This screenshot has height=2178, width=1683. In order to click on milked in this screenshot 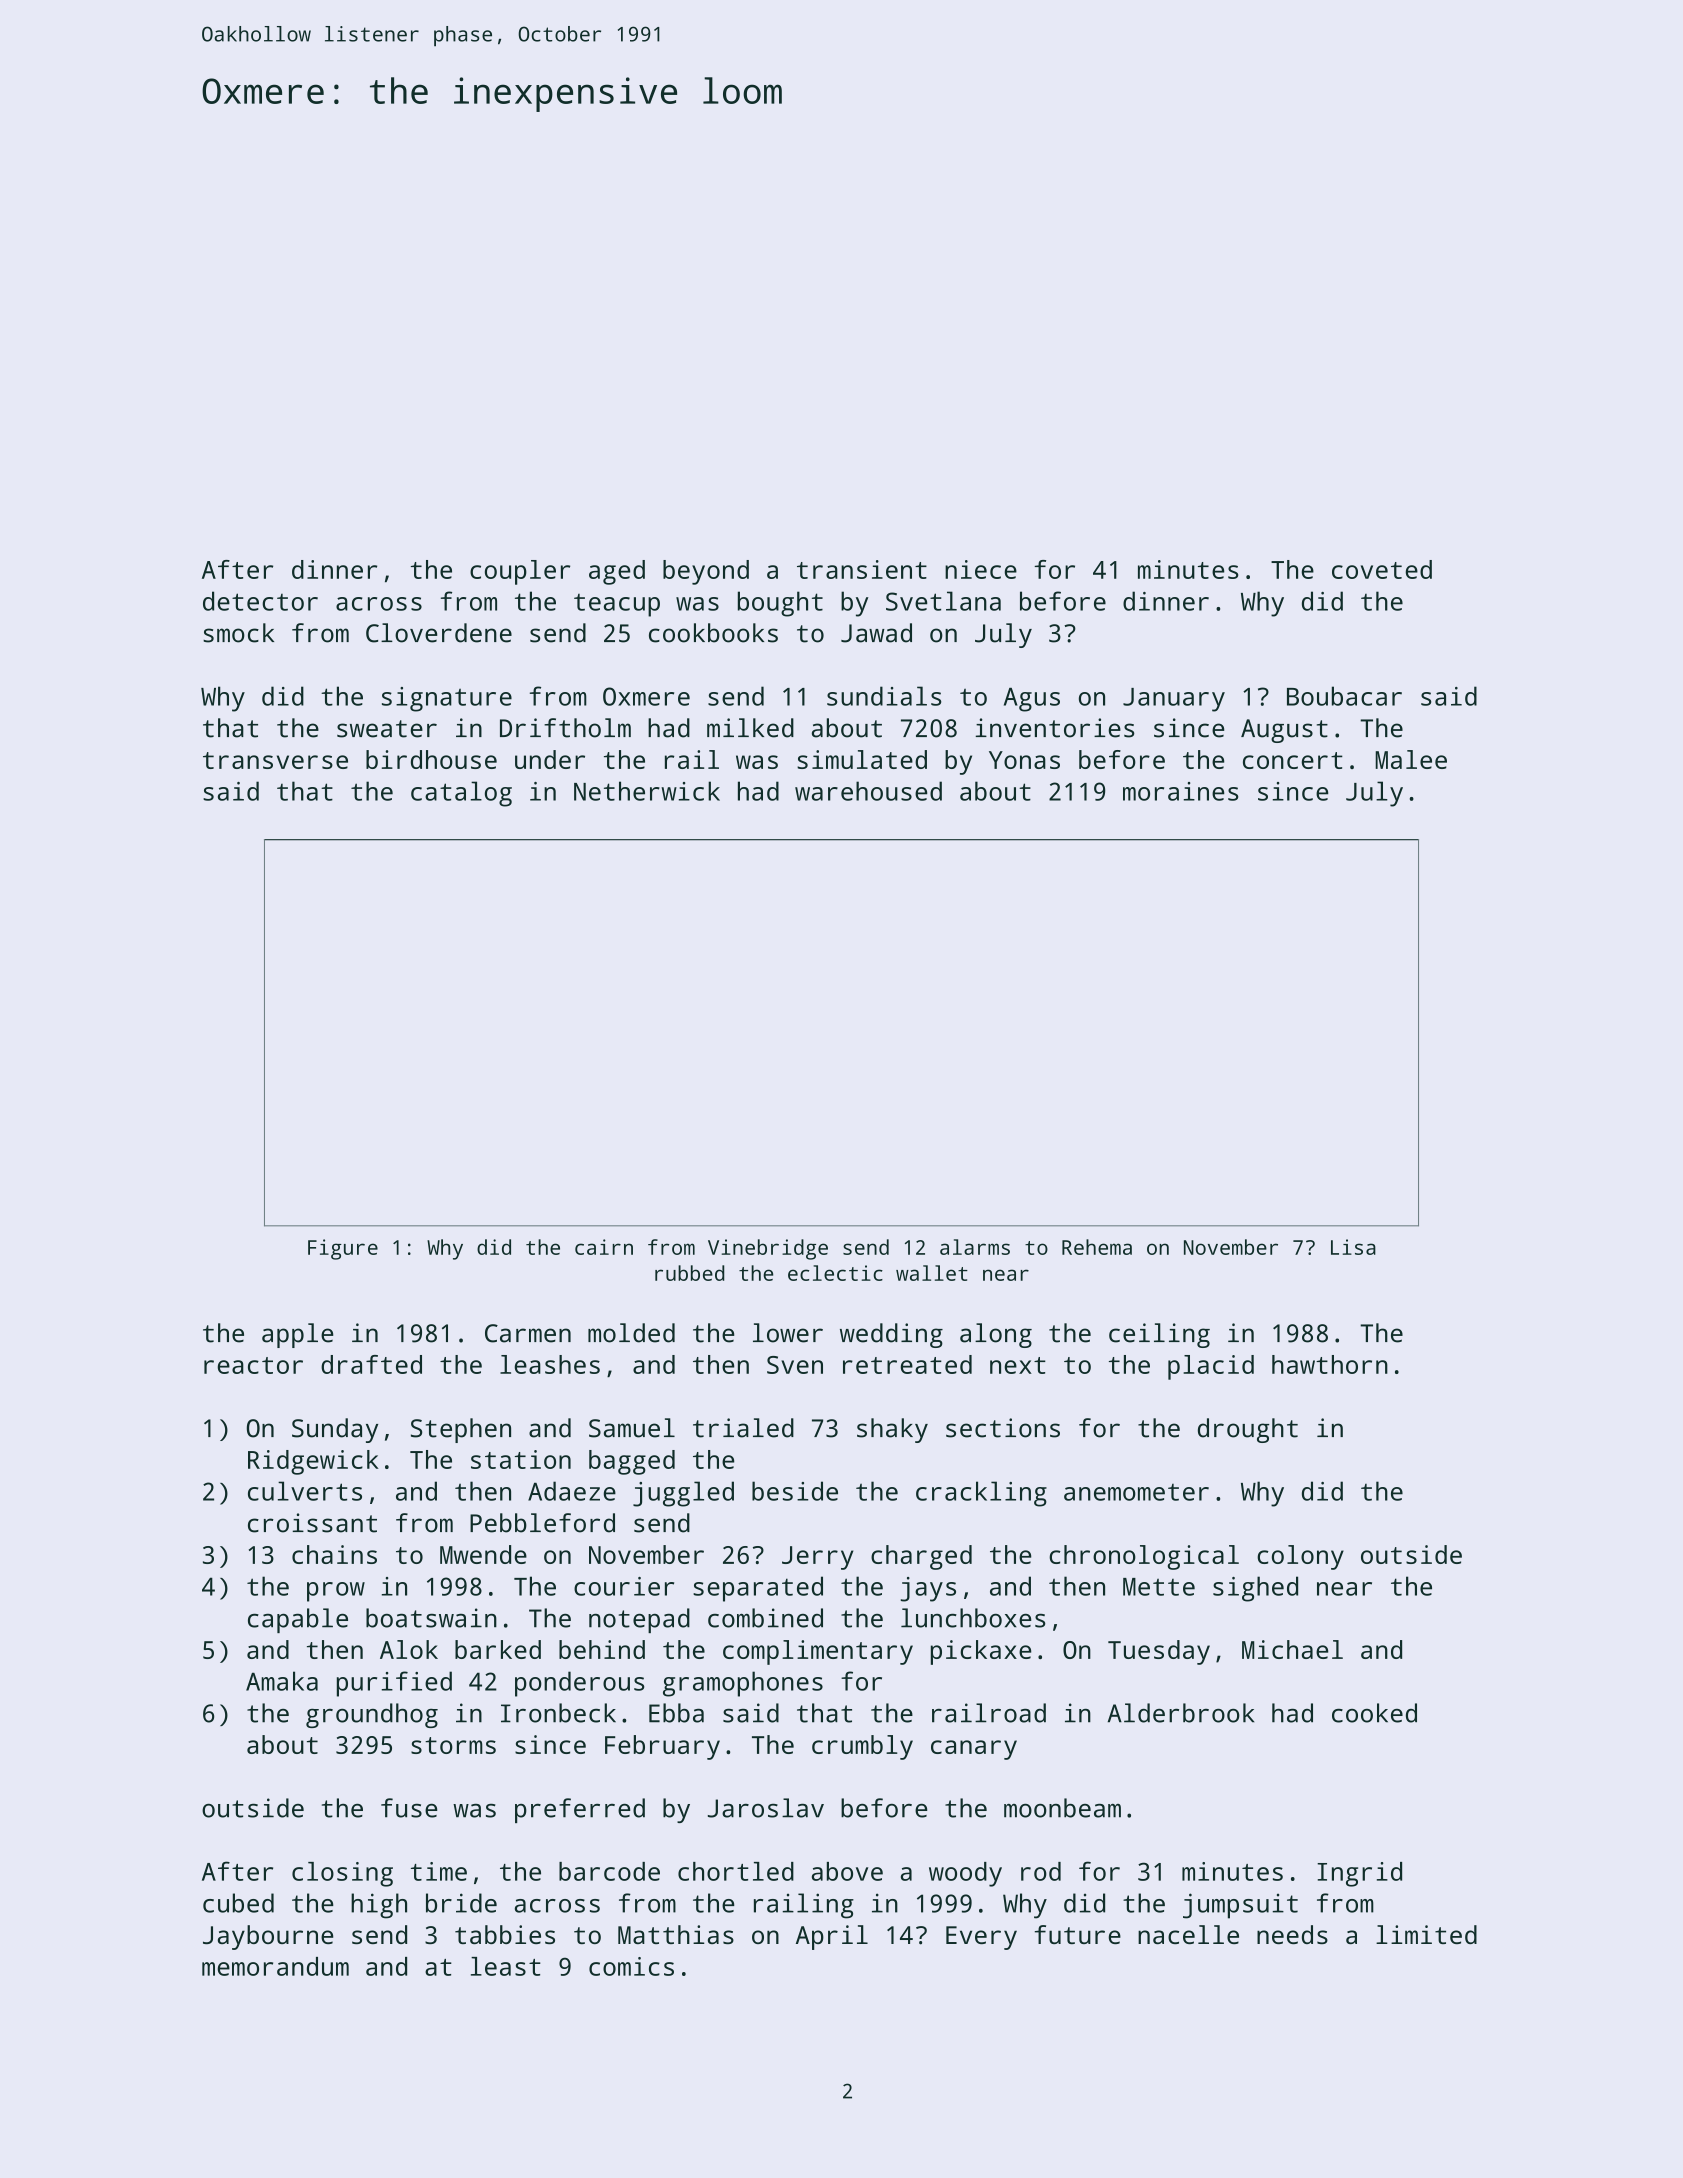, I will do `click(750, 728)`.
